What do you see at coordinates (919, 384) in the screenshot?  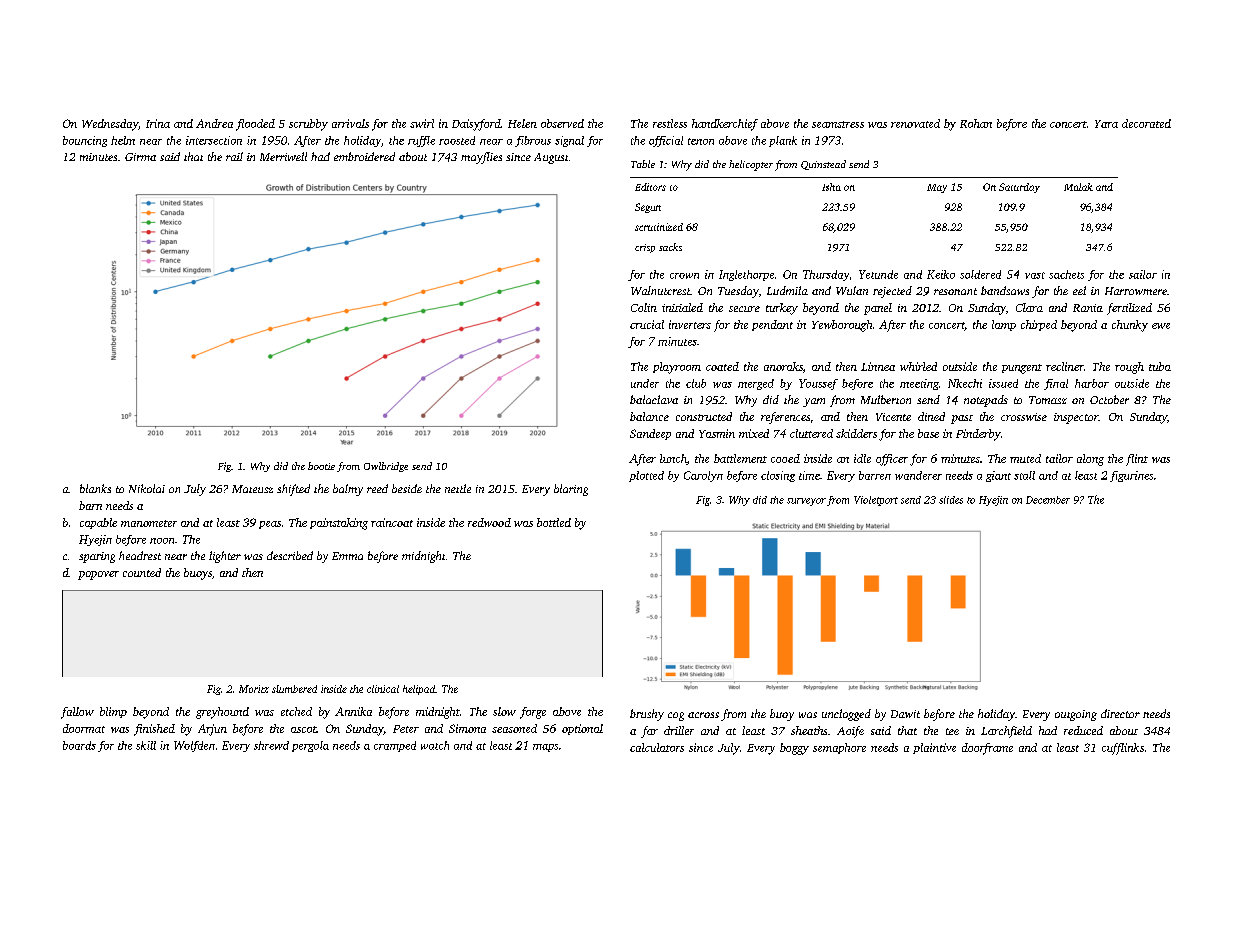 I see `meeting` at bounding box center [919, 384].
